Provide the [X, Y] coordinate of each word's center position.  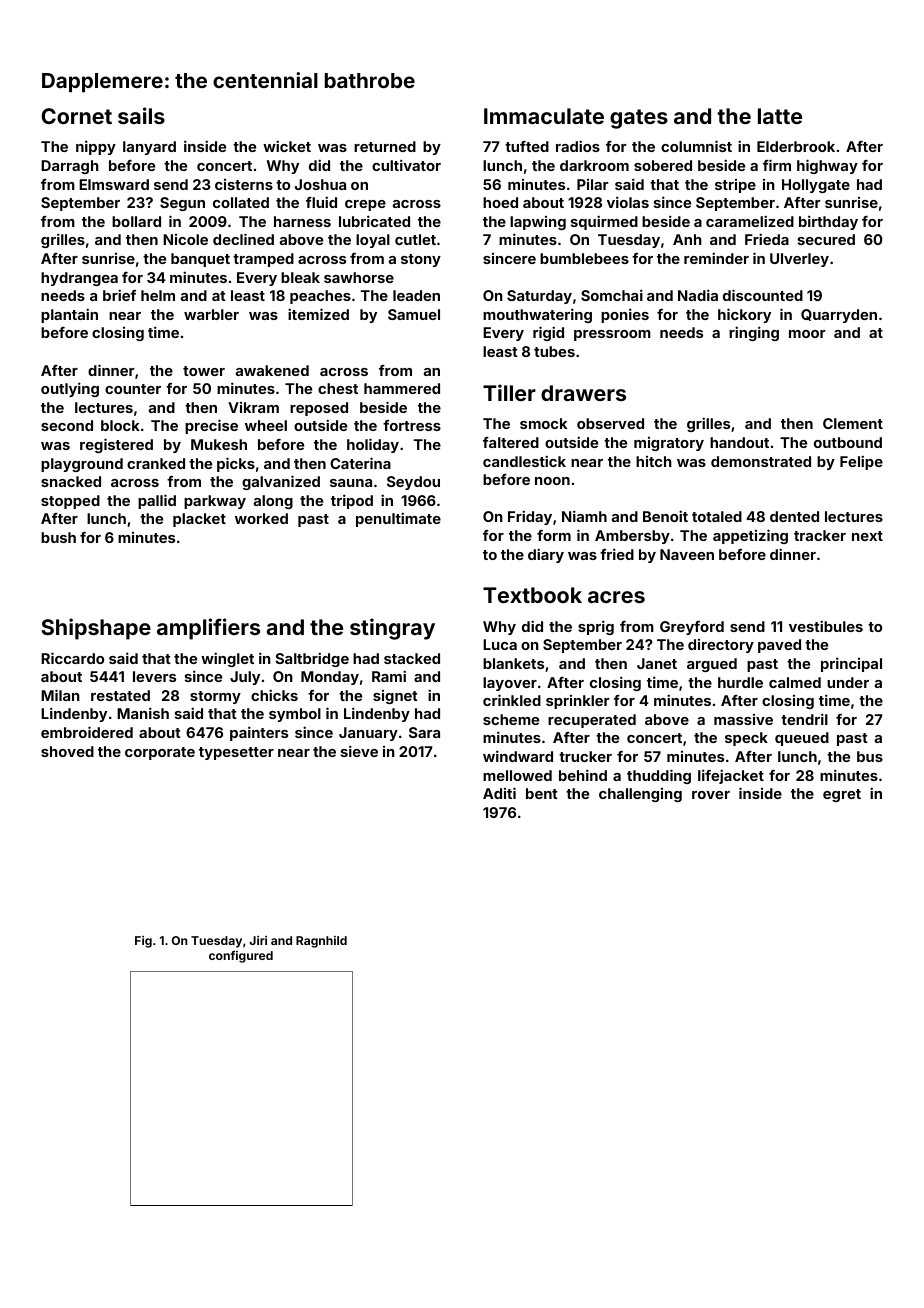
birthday [828, 222]
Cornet [76, 116]
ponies [625, 315]
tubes [554, 351]
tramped [263, 260]
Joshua [320, 184]
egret [842, 795]
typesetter [236, 753]
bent [542, 793]
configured [241, 957]
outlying [70, 389]
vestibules [826, 626]
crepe [365, 205]
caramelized [750, 221]
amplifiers [208, 629]
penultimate [398, 519]
